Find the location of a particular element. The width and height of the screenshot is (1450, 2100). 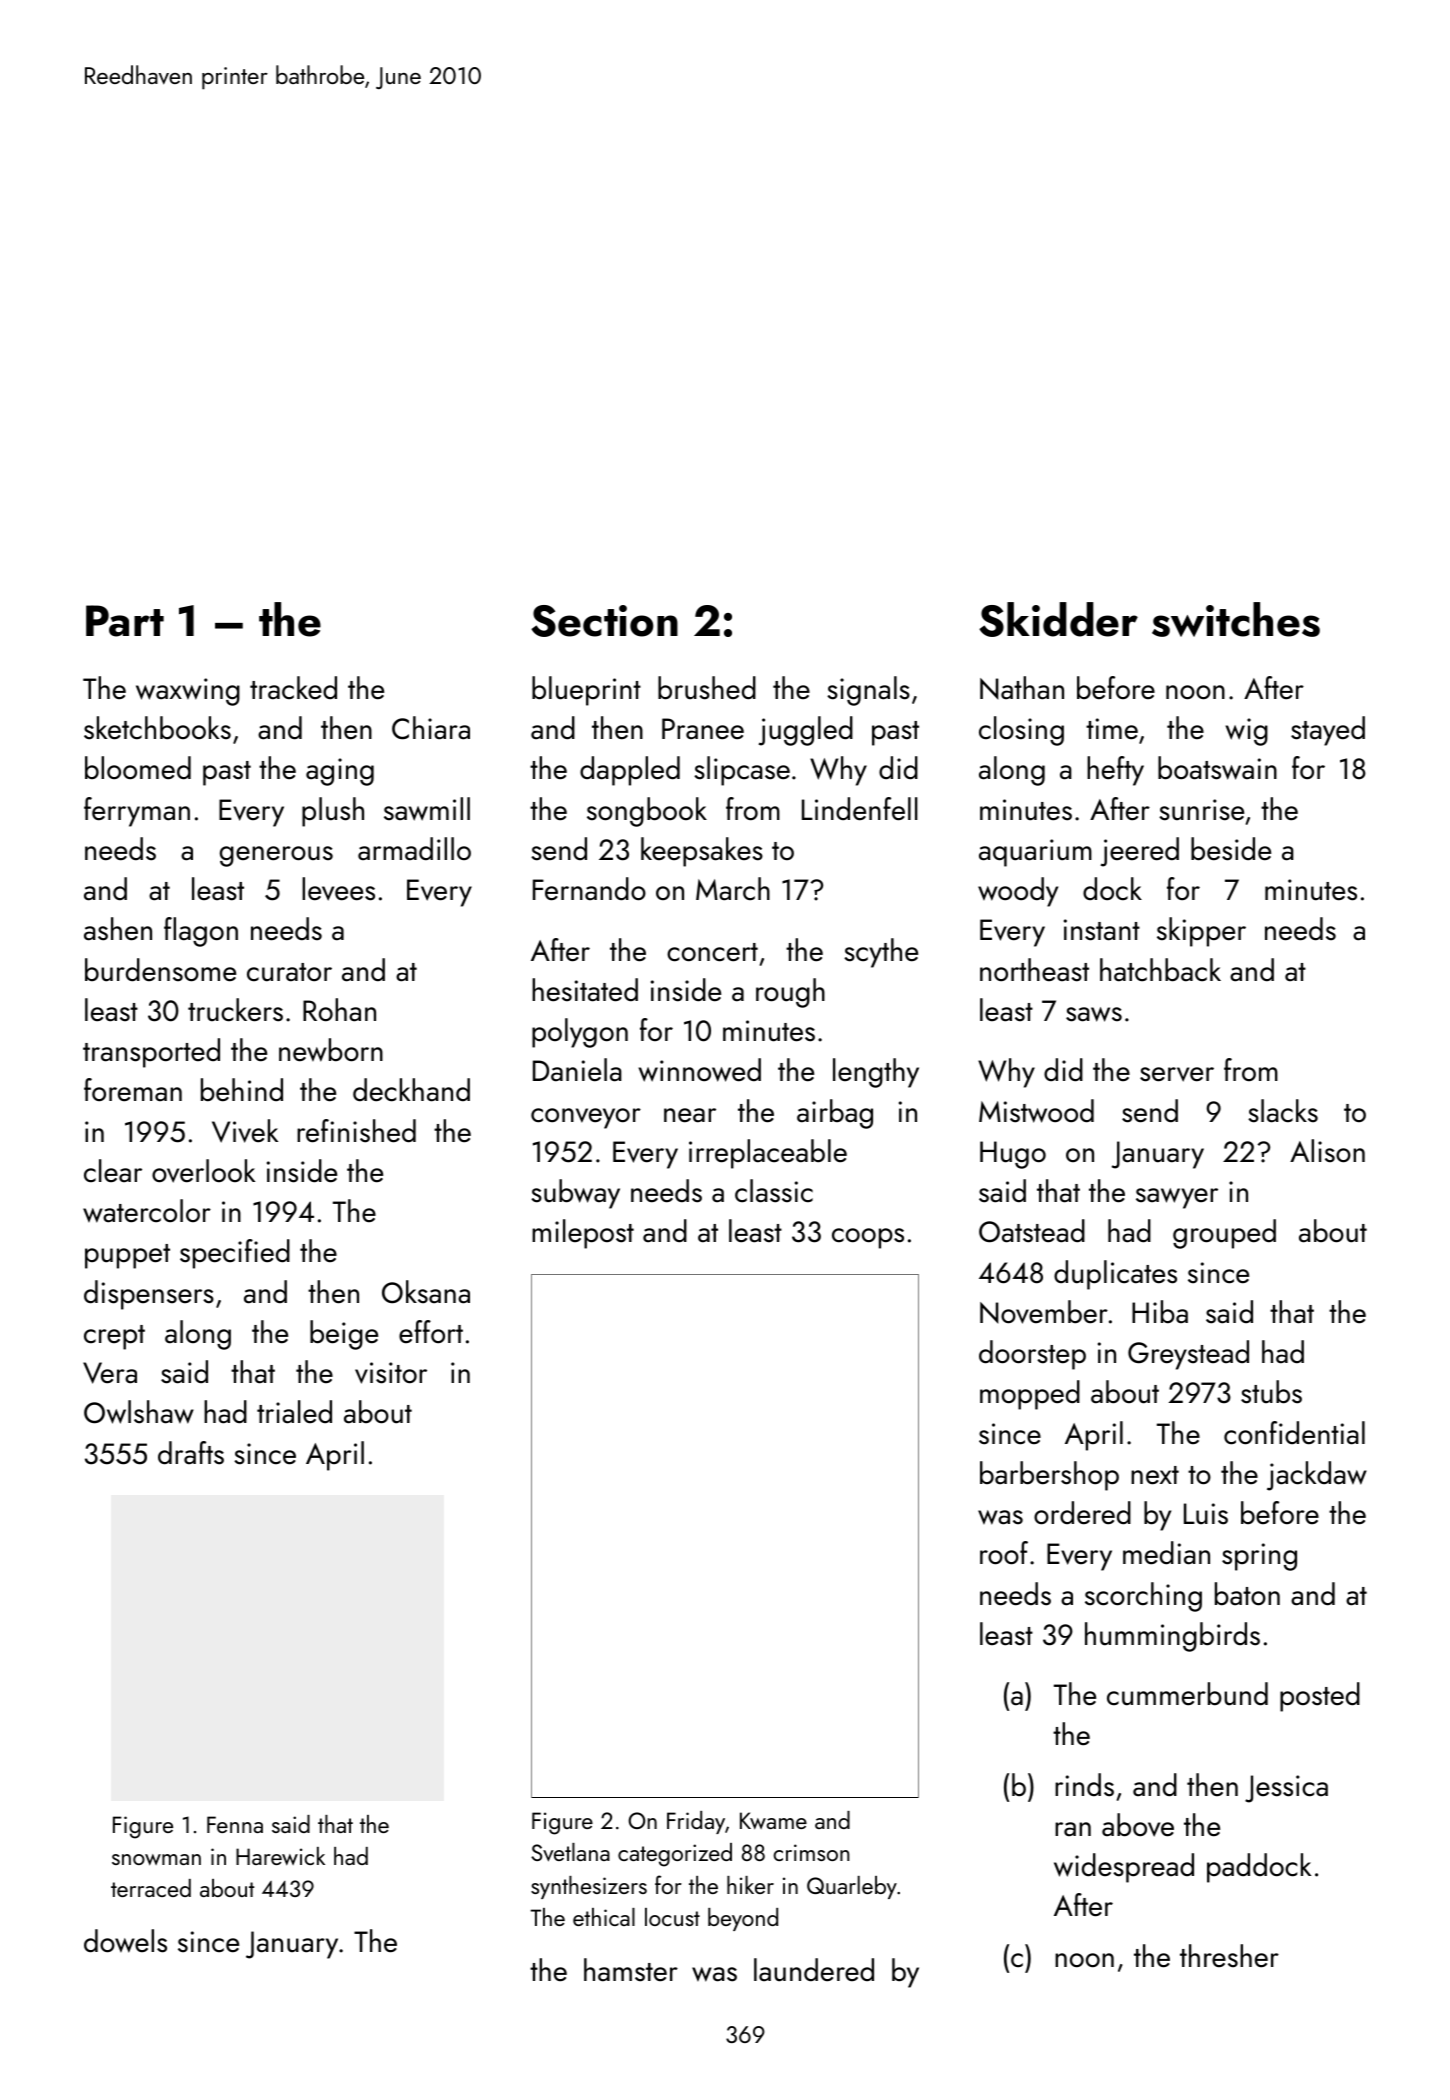

roof is located at coordinates (1004, 1553).
